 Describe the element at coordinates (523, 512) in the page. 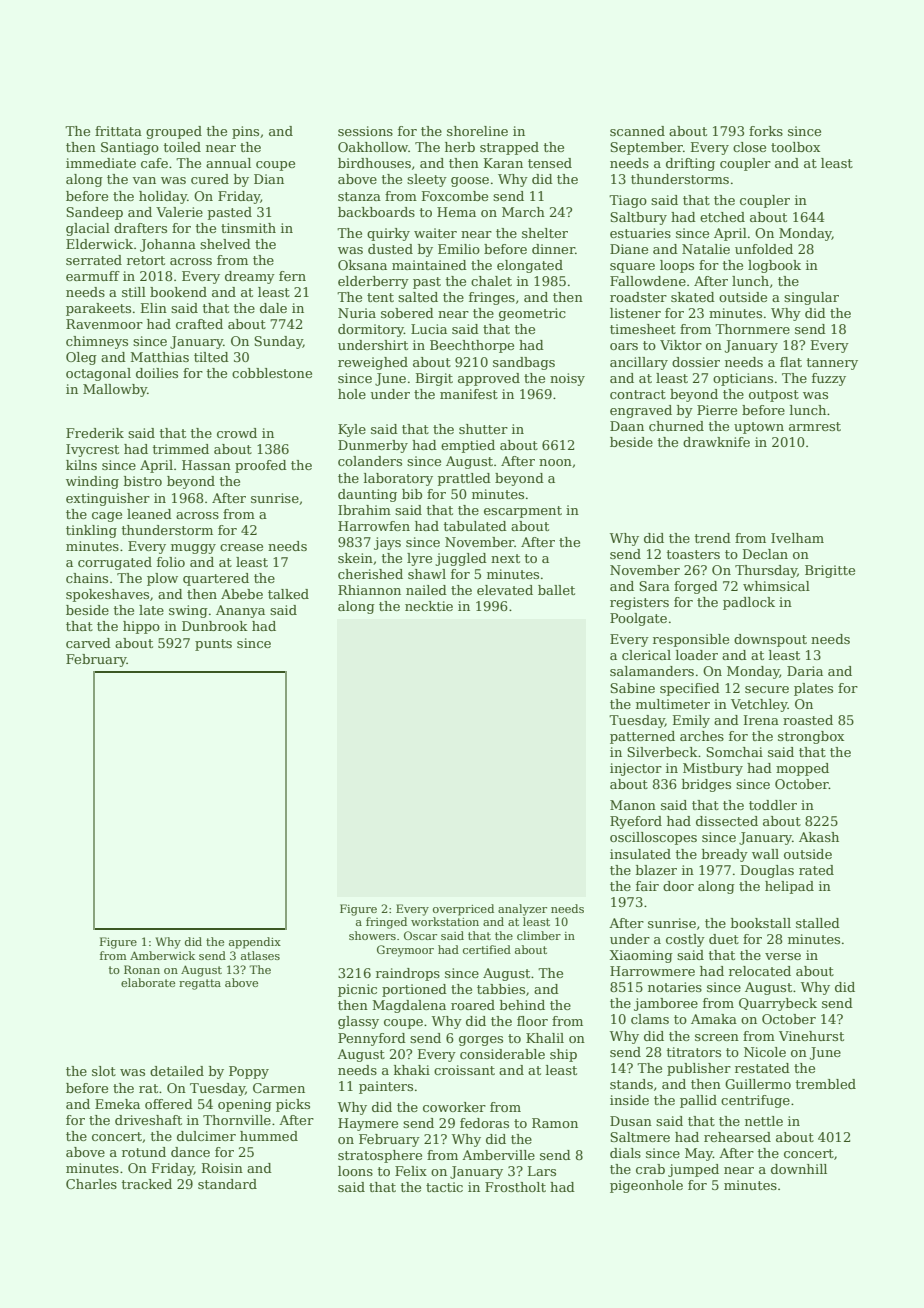

I see `escarpment` at that location.
